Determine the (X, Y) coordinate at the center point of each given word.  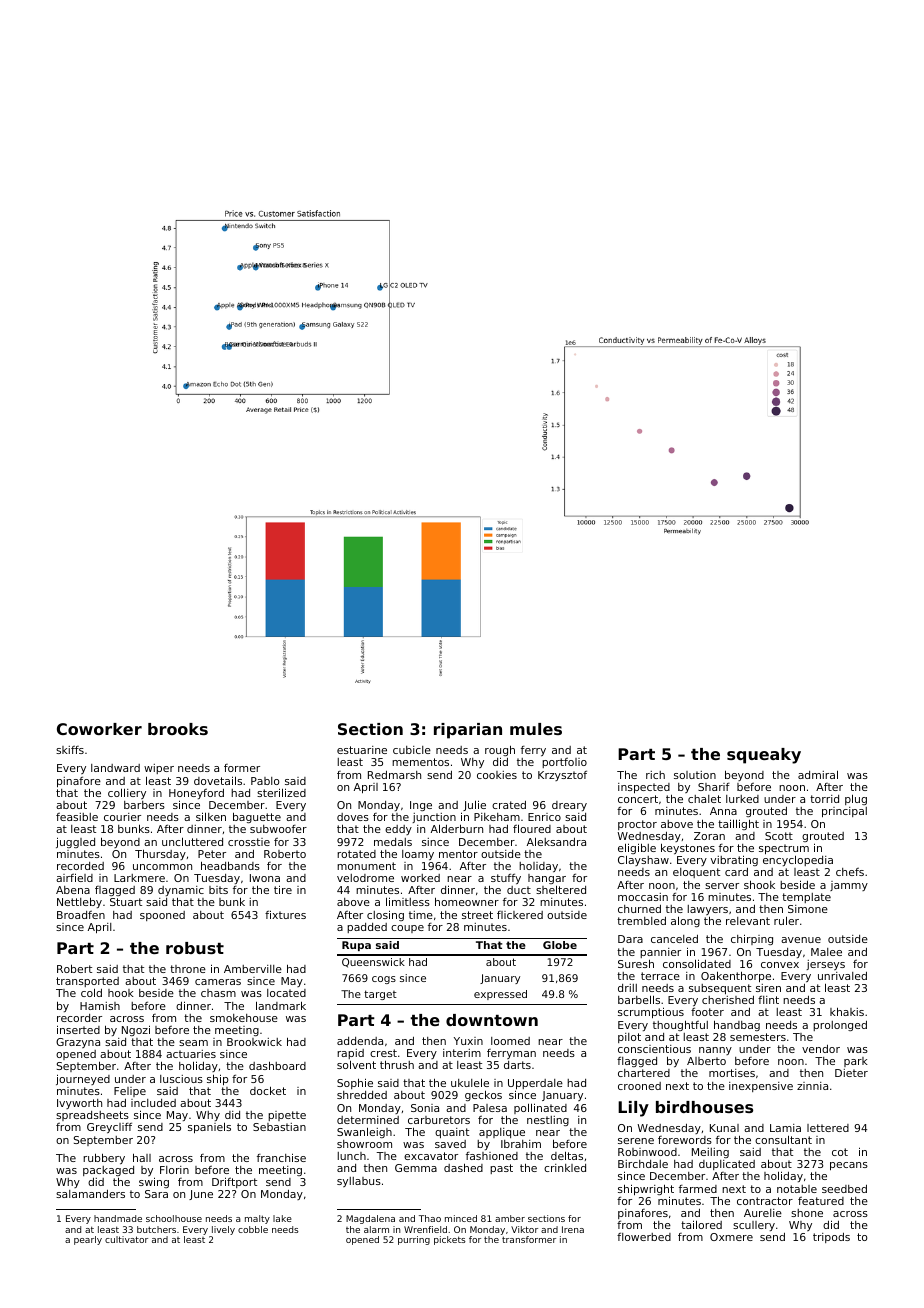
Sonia (425, 1108)
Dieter (851, 1073)
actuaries (191, 1054)
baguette (257, 817)
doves (353, 817)
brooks (178, 729)
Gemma (416, 1168)
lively (223, 1230)
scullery (754, 1226)
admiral (818, 774)
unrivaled (842, 976)
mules (536, 729)
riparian (468, 731)
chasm (218, 993)
